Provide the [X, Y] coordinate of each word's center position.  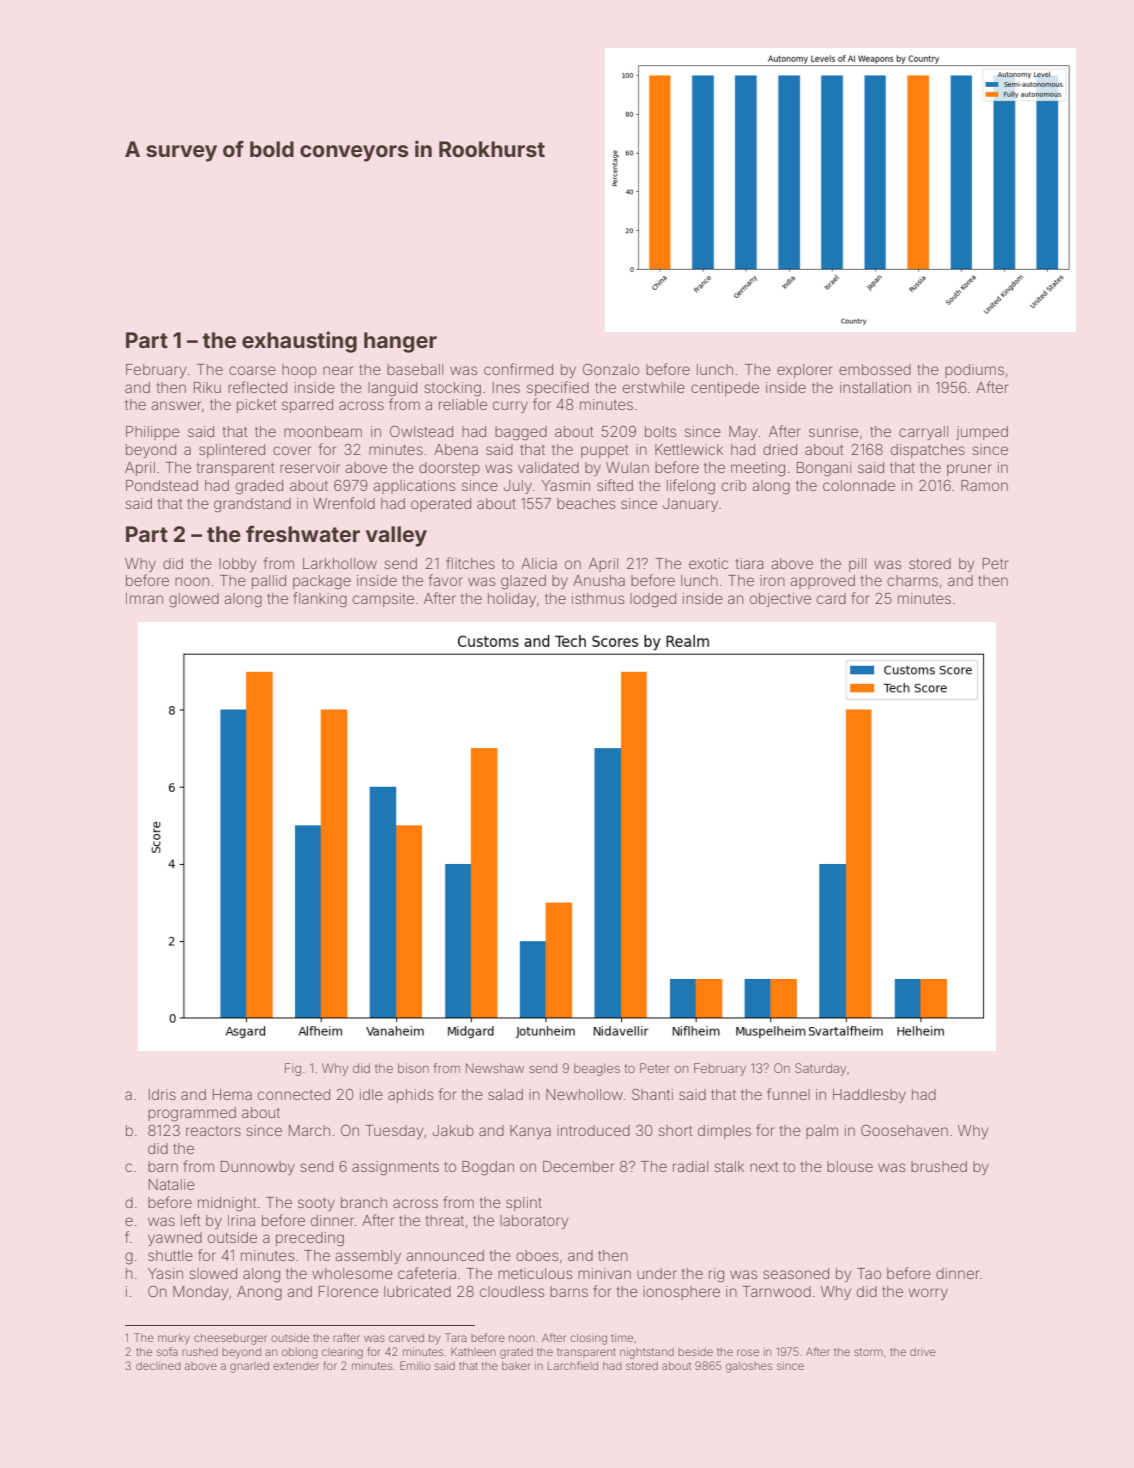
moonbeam [323, 431]
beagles [597, 1070]
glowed [194, 600]
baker [516, 1366]
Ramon [984, 485]
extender [296, 1366]
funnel [788, 1094]
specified [558, 388]
